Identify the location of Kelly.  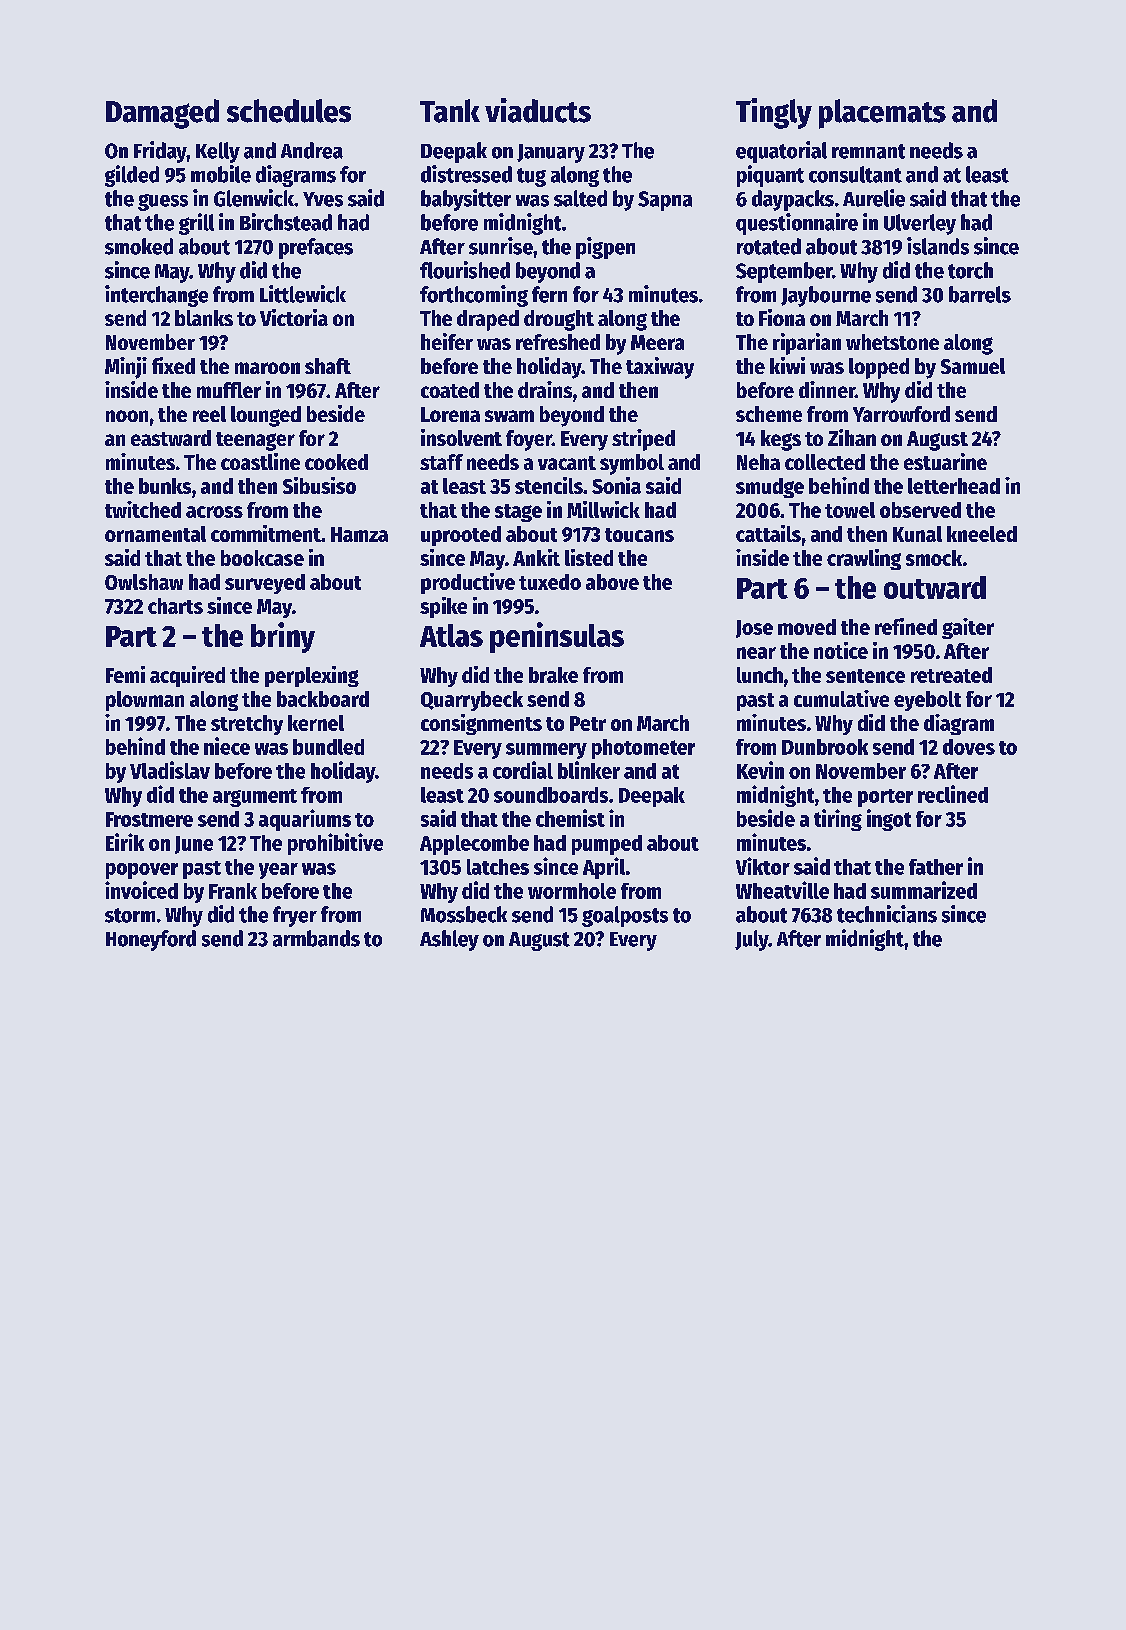
(218, 152).
